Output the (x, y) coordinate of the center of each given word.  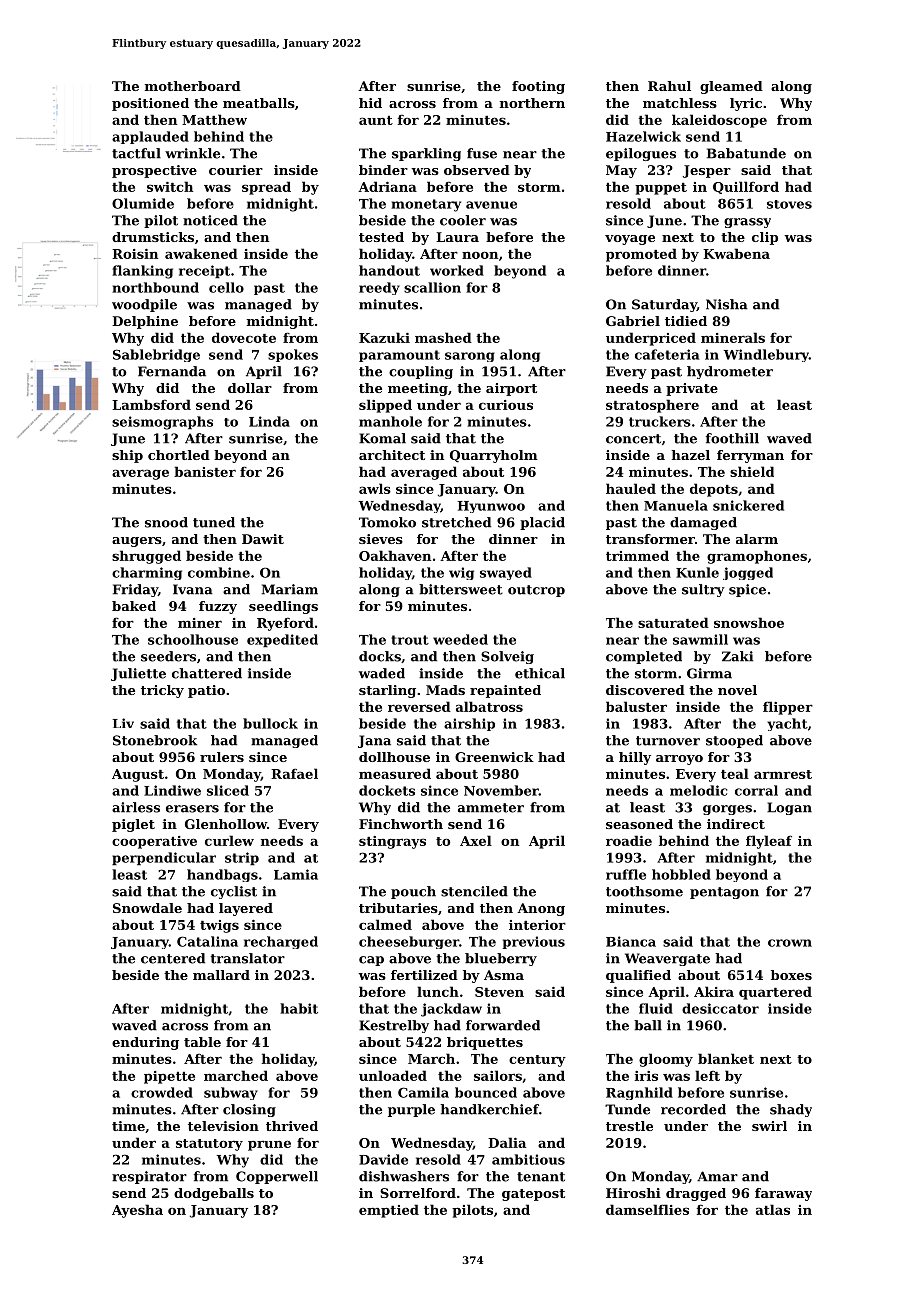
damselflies (647, 1209)
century (537, 1061)
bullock (270, 723)
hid (370, 103)
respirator (149, 1177)
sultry (703, 590)
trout (410, 640)
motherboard (193, 86)
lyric (746, 104)
